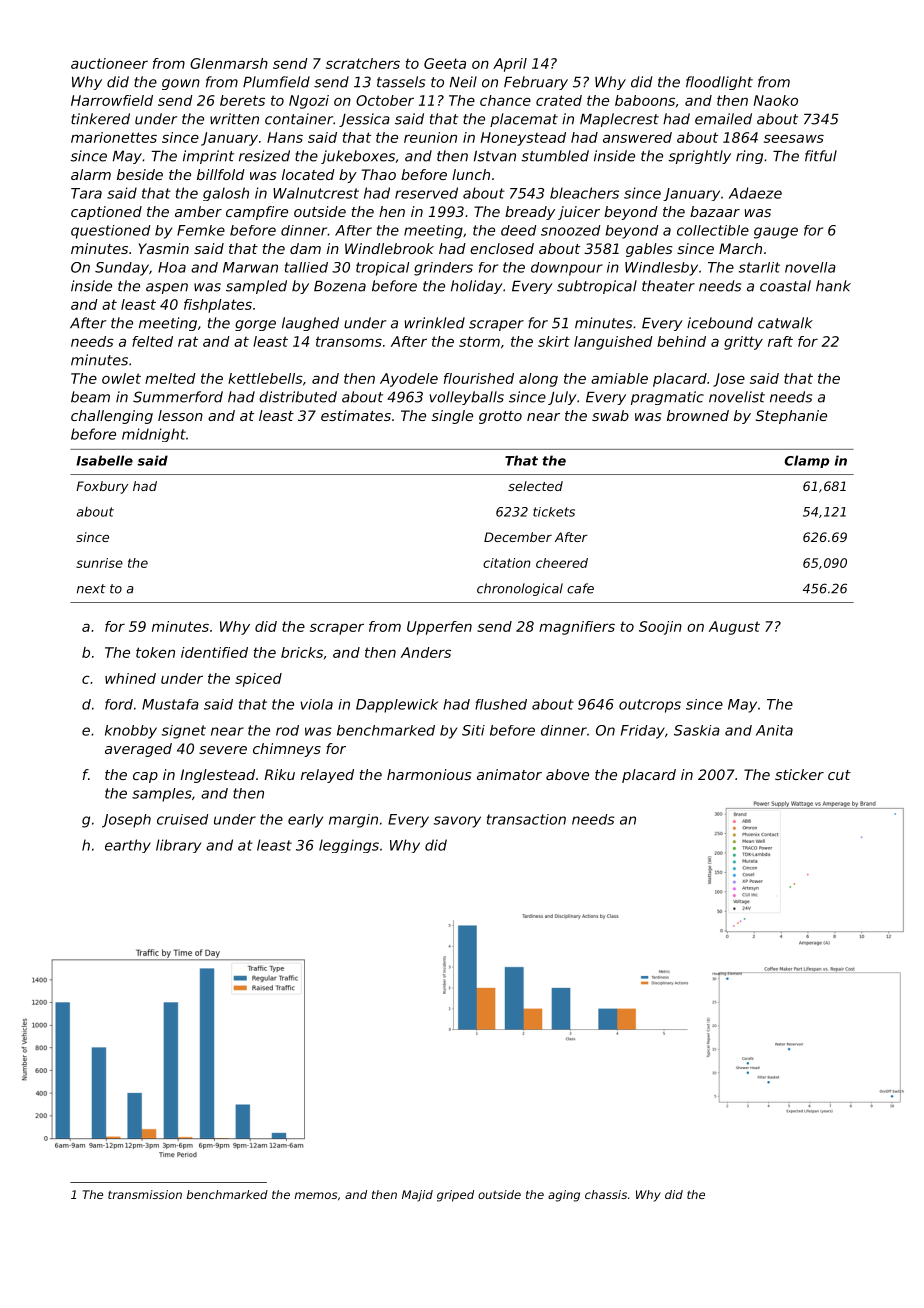  Describe the element at coordinates (109, 63) in the screenshot. I see `auctioneer` at that location.
